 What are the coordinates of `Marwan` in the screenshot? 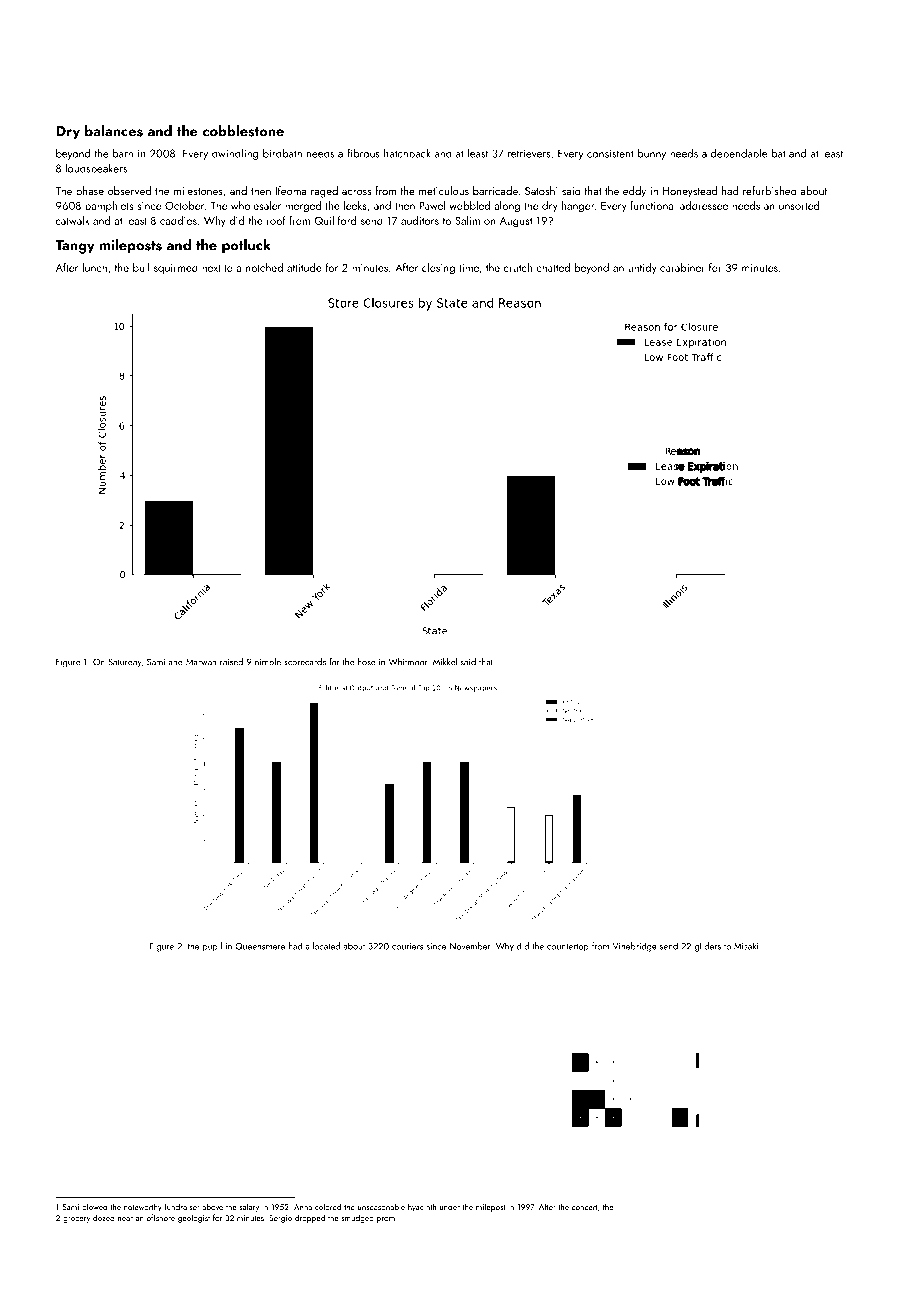 It's located at (201, 662).
